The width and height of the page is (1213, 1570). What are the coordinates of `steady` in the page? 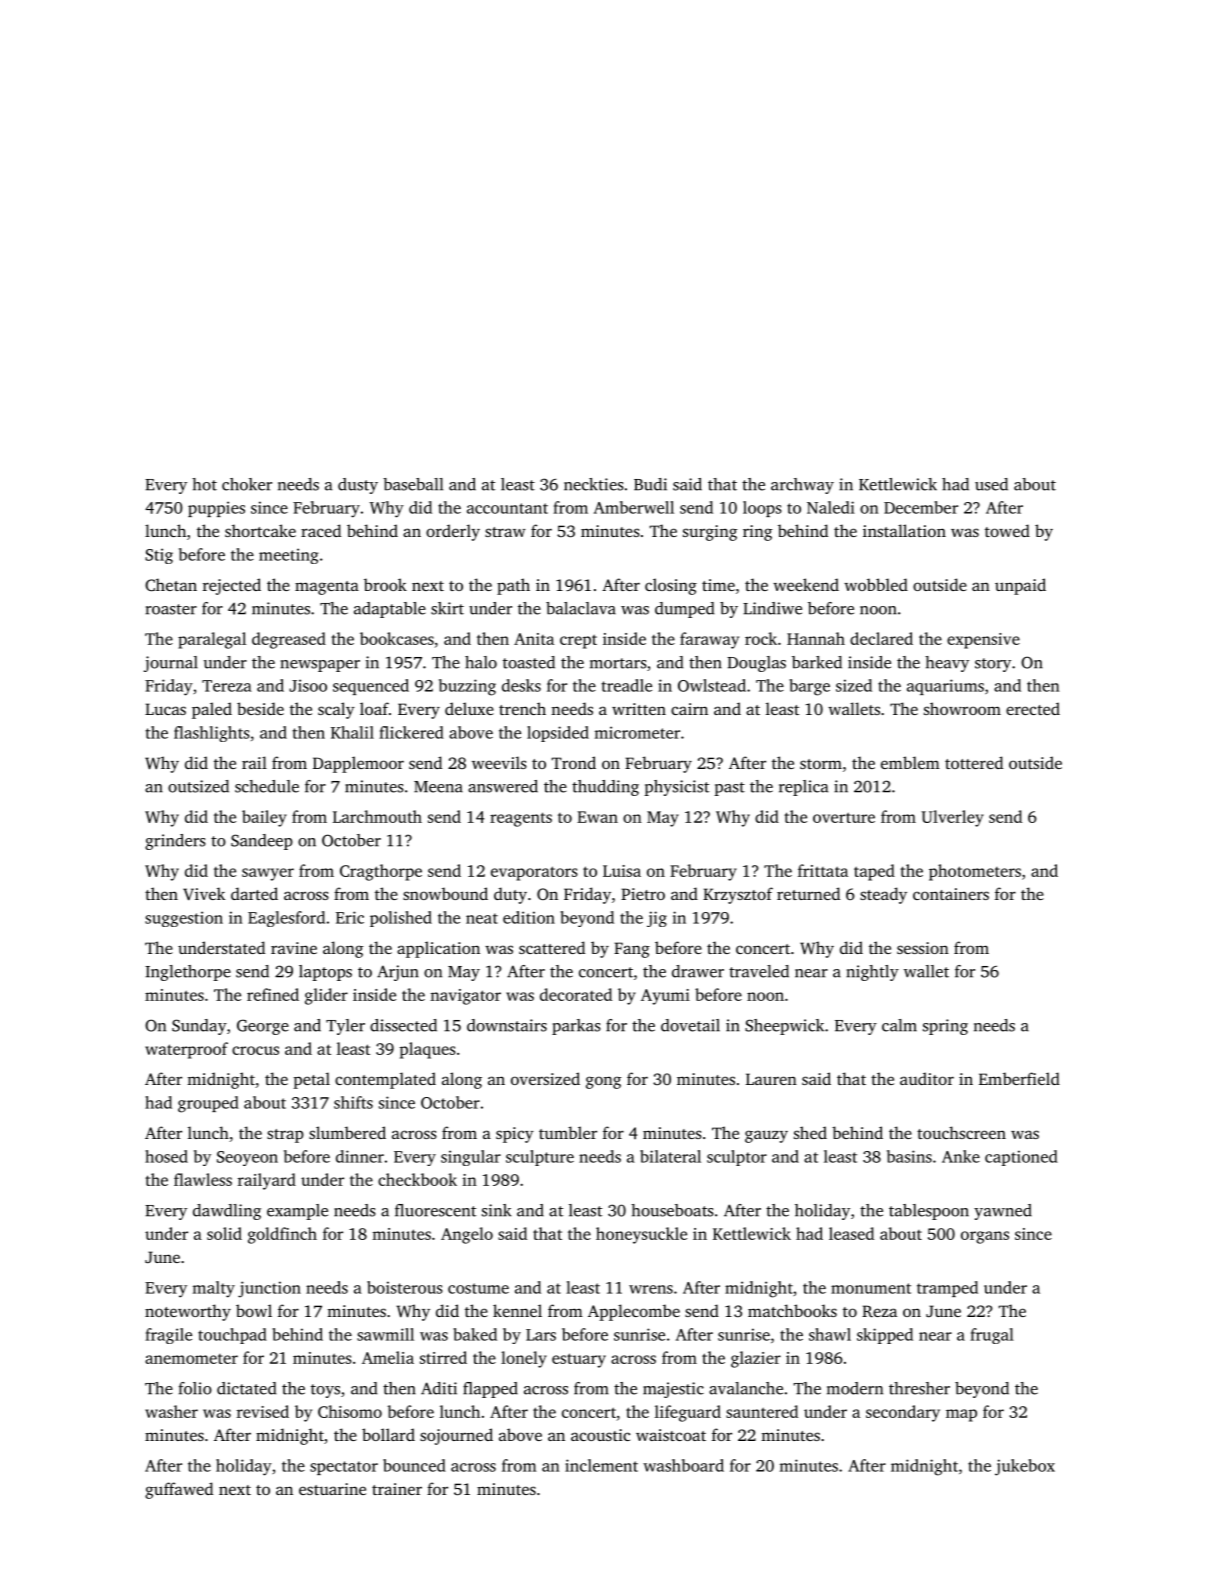 It's located at (883, 895).
